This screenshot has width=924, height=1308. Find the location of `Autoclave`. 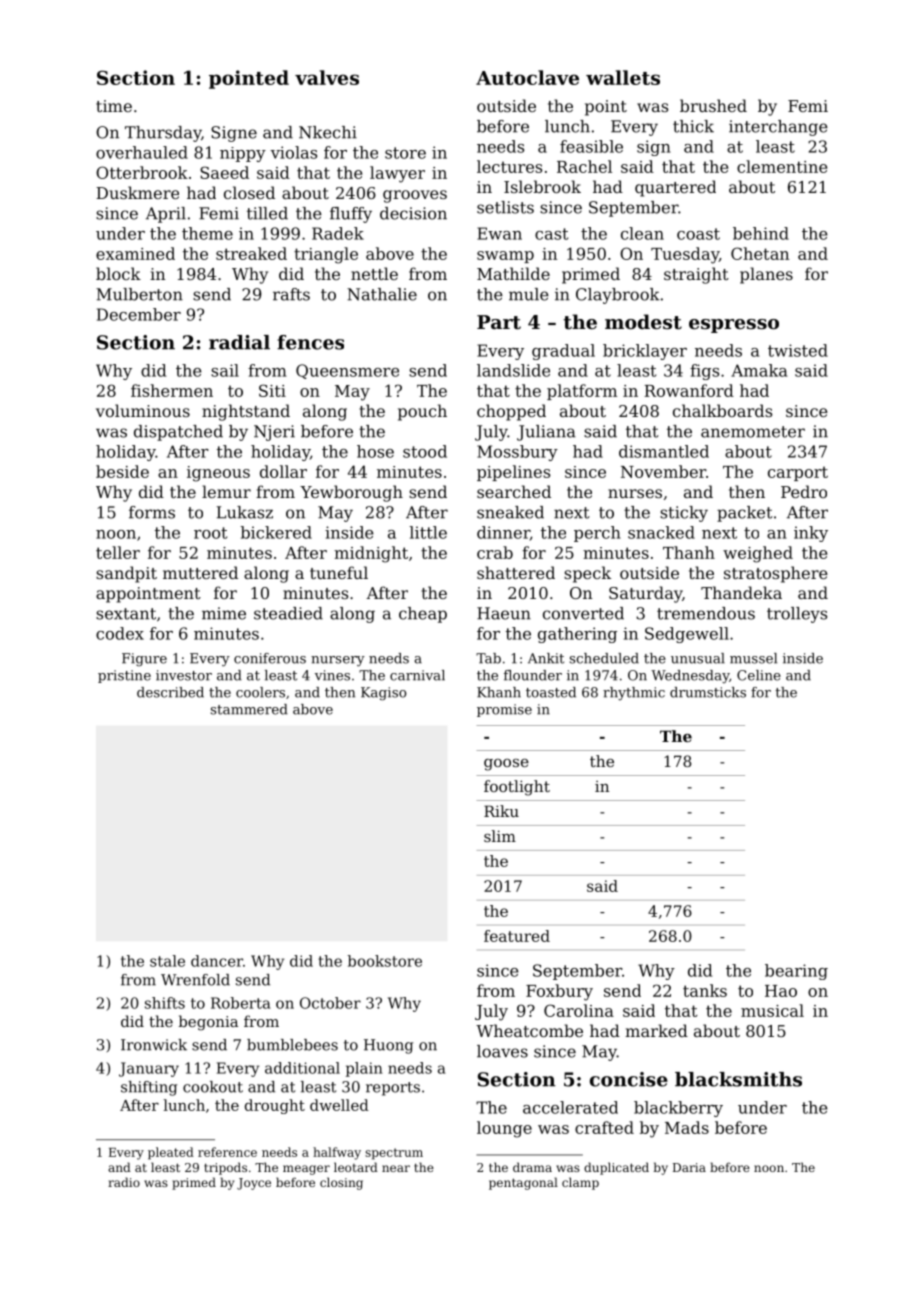

Autoclave is located at coordinates (527, 77).
